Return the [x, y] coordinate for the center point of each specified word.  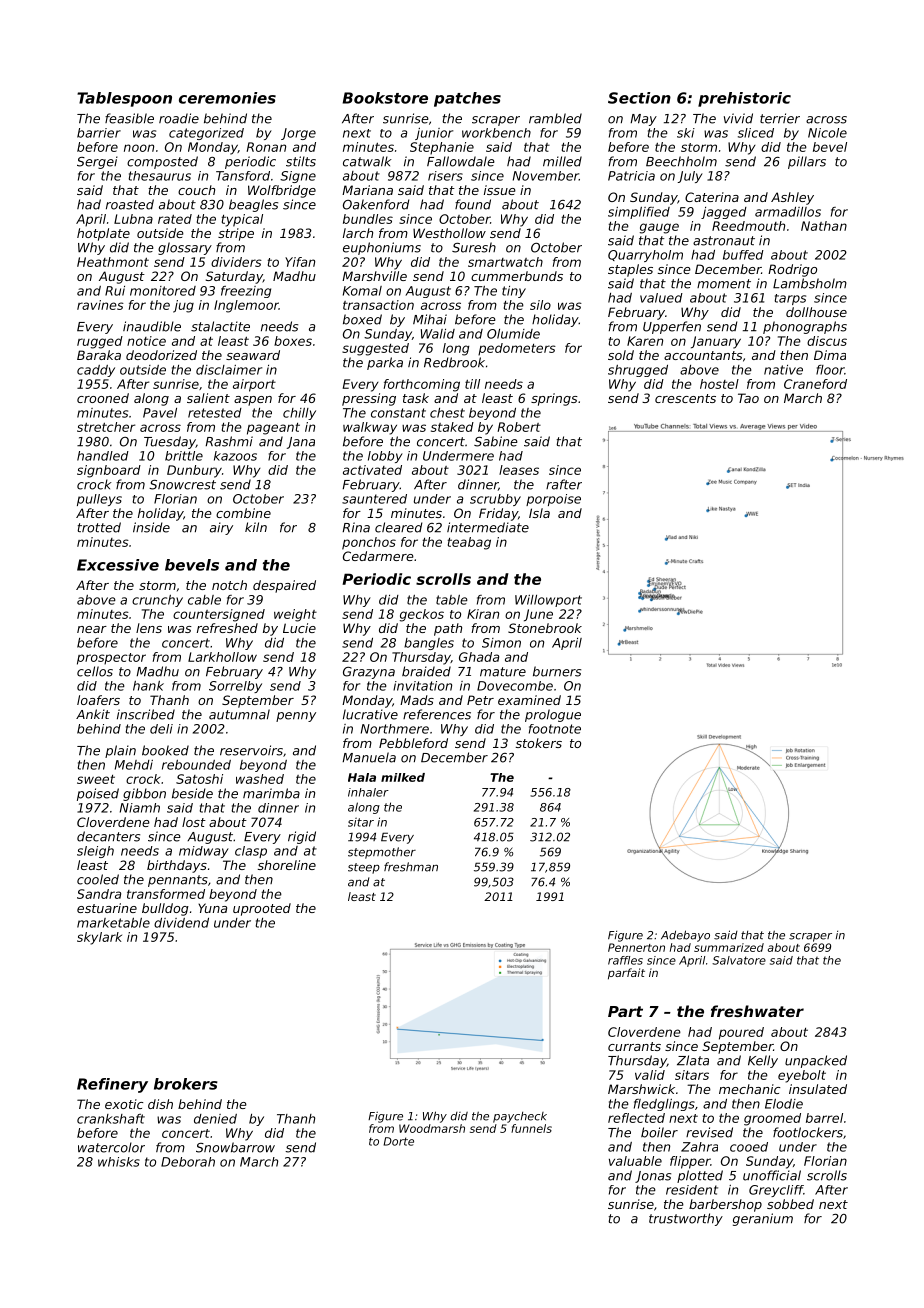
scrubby [495, 500]
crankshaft [111, 1119]
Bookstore [385, 98]
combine [243, 513]
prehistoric [744, 99]
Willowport [548, 601]
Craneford [815, 384]
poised [98, 794]
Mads [417, 700]
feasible [129, 118]
